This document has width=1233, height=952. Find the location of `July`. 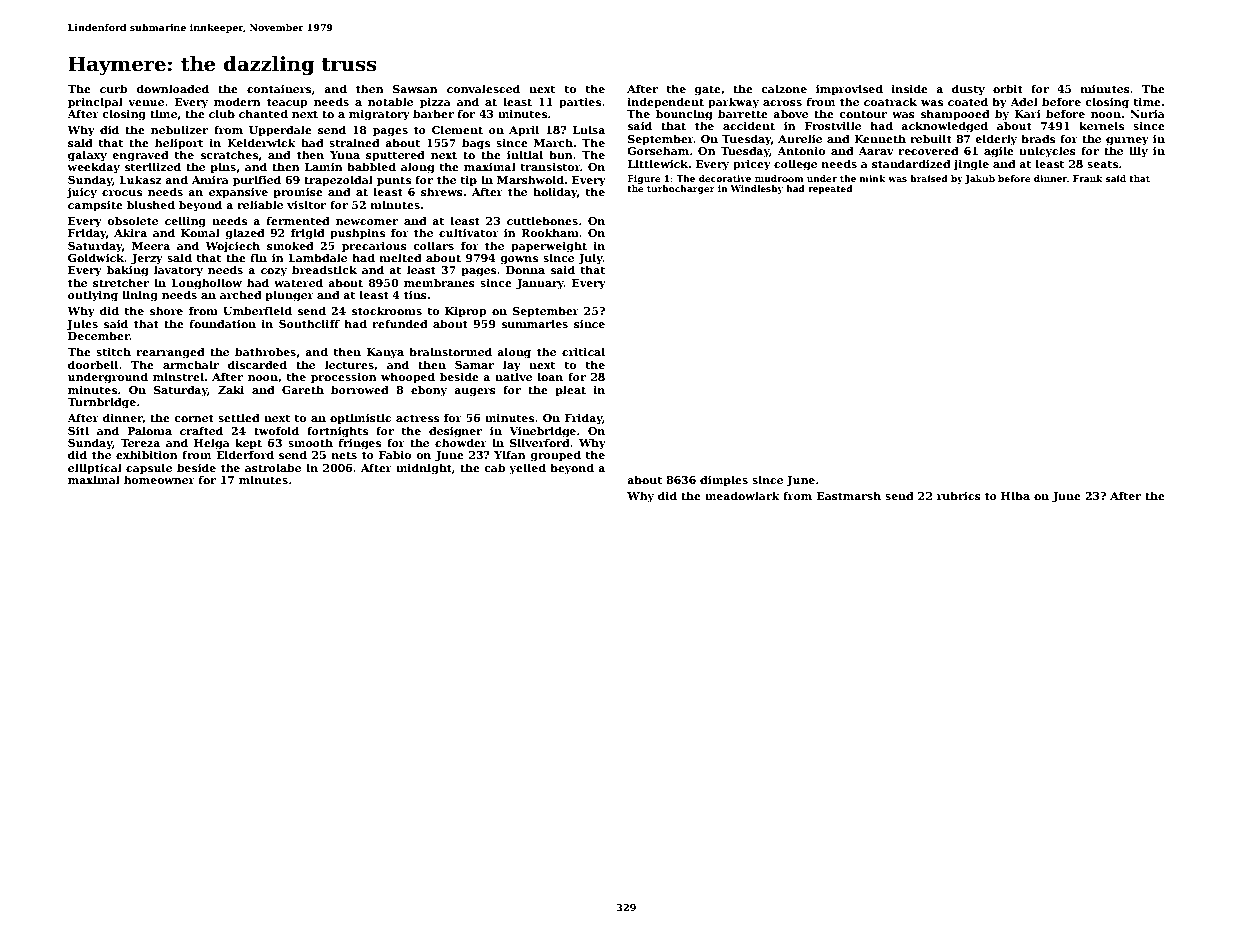

July is located at coordinates (590, 259).
